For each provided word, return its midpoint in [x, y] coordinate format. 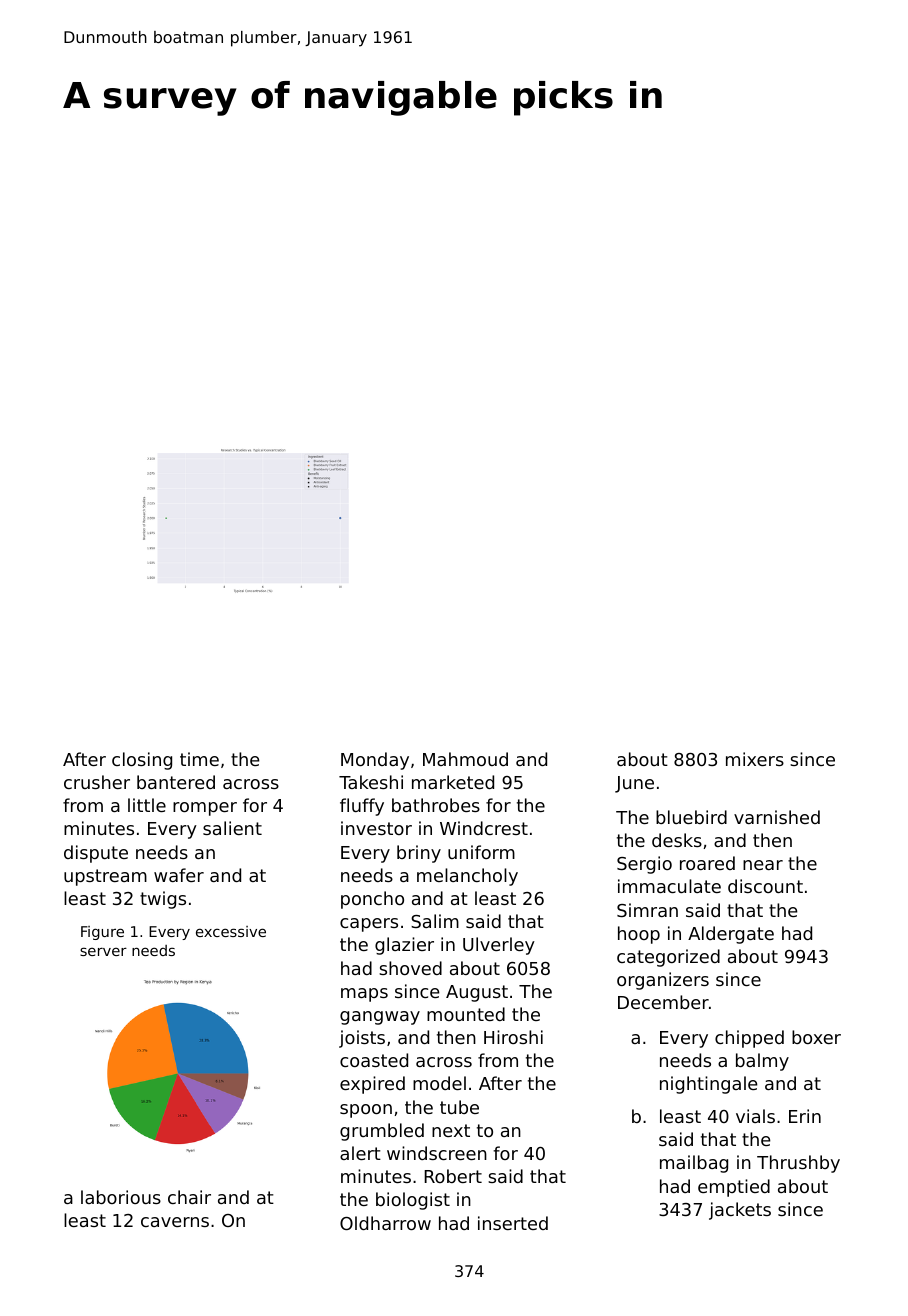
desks [677, 840]
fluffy [362, 807]
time [199, 759]
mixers [755, 759]
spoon [366, 1111]
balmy [762, 1062]
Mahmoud [465, 759]
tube [459, 1107]
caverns [175, 1222]
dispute [96, 854]
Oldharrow [385, 1223]
